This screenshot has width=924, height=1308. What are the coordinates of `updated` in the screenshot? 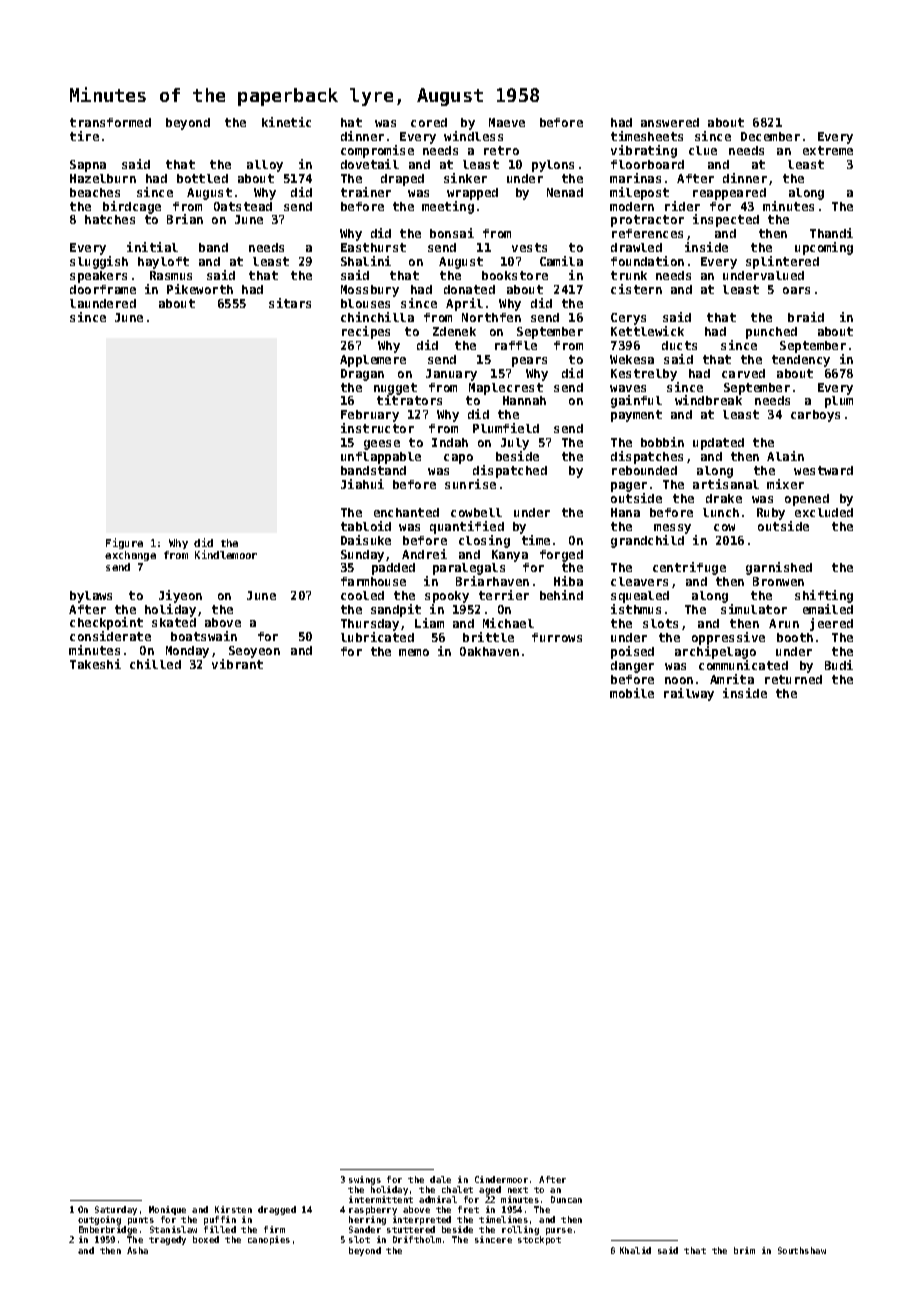 It's located at (718, 444).
